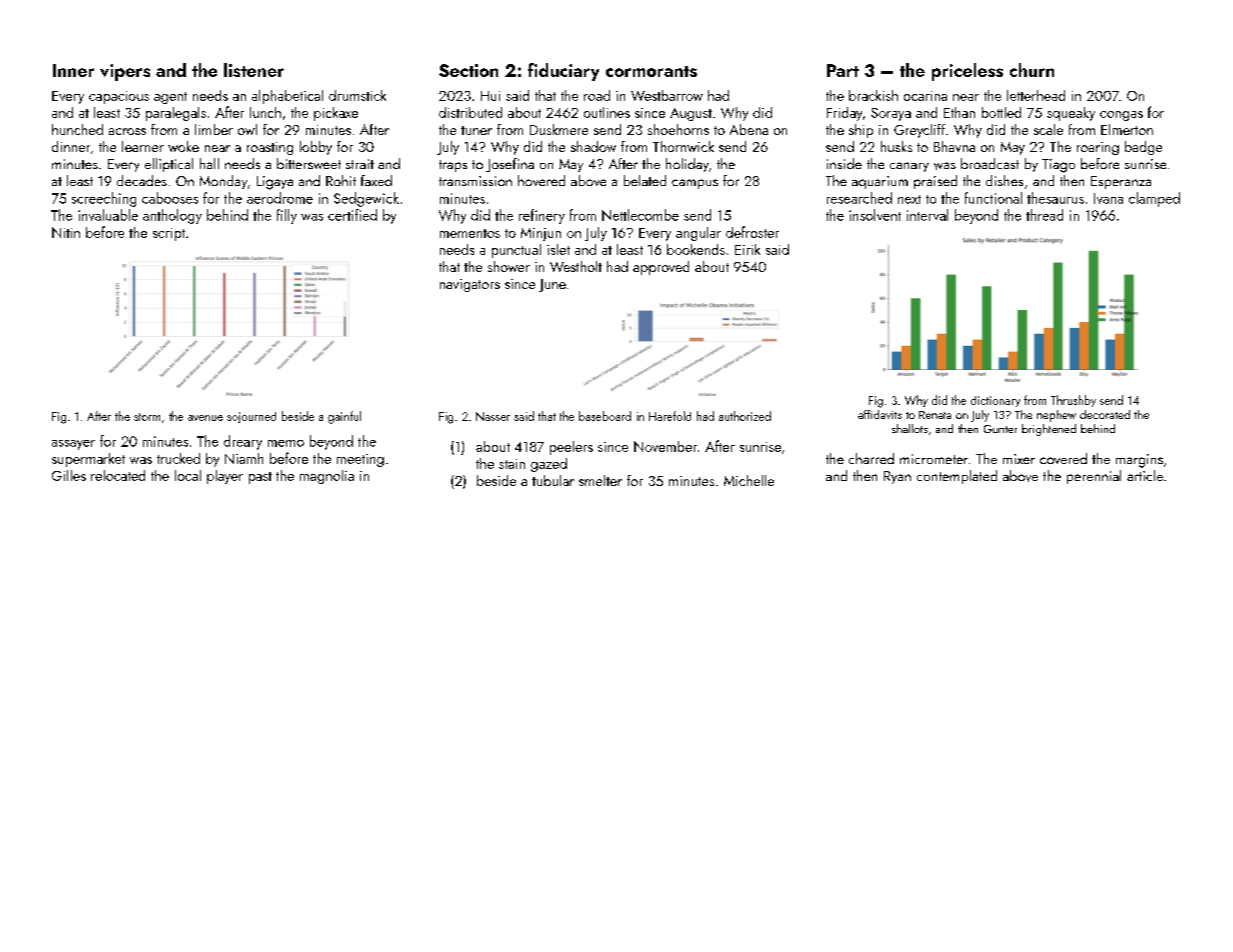 This page has height=952, width=1233. What do you see at coordinates (1032, 70) in the page?
I see `churn` at bounding box center [1032, 70].
